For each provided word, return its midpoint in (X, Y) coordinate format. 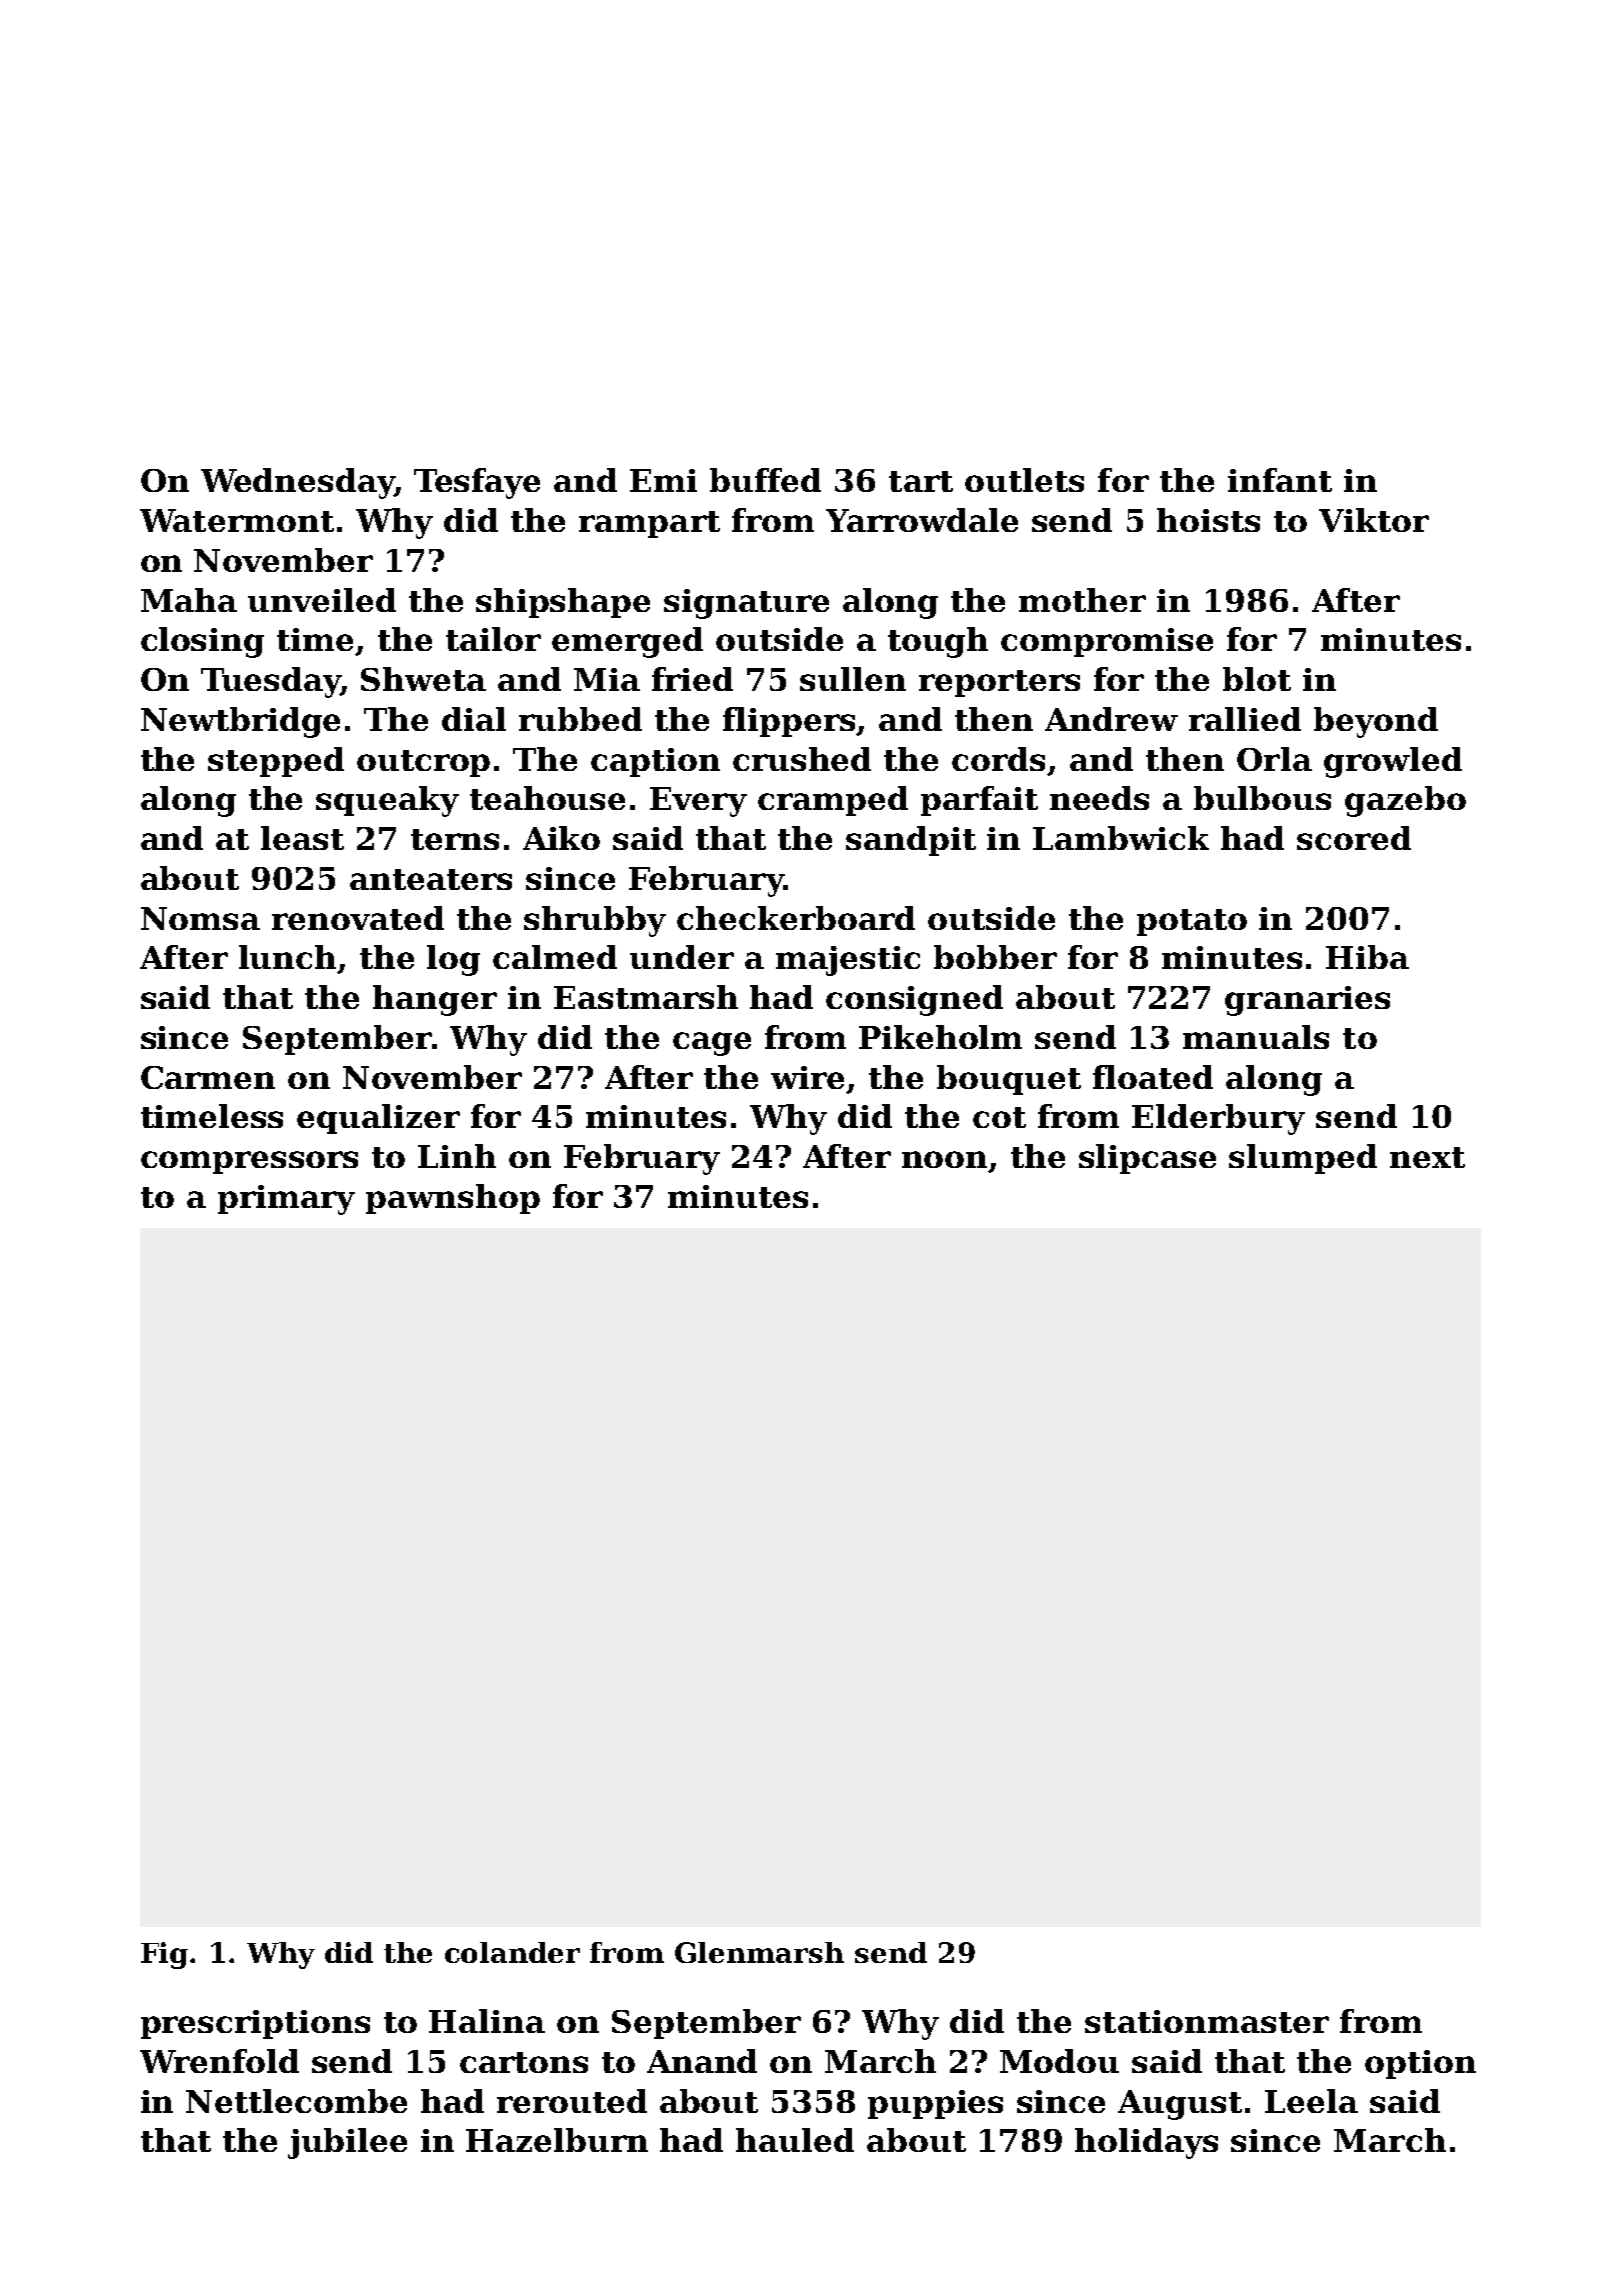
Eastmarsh (646, 997)
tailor (493, 639)
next (1427, 1157)
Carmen (208, 1077)
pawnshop (453, 1199)
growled (1393, 762)
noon (944, 1159)
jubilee (347, 2143)
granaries (1307, 1001)
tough (938, 642)
